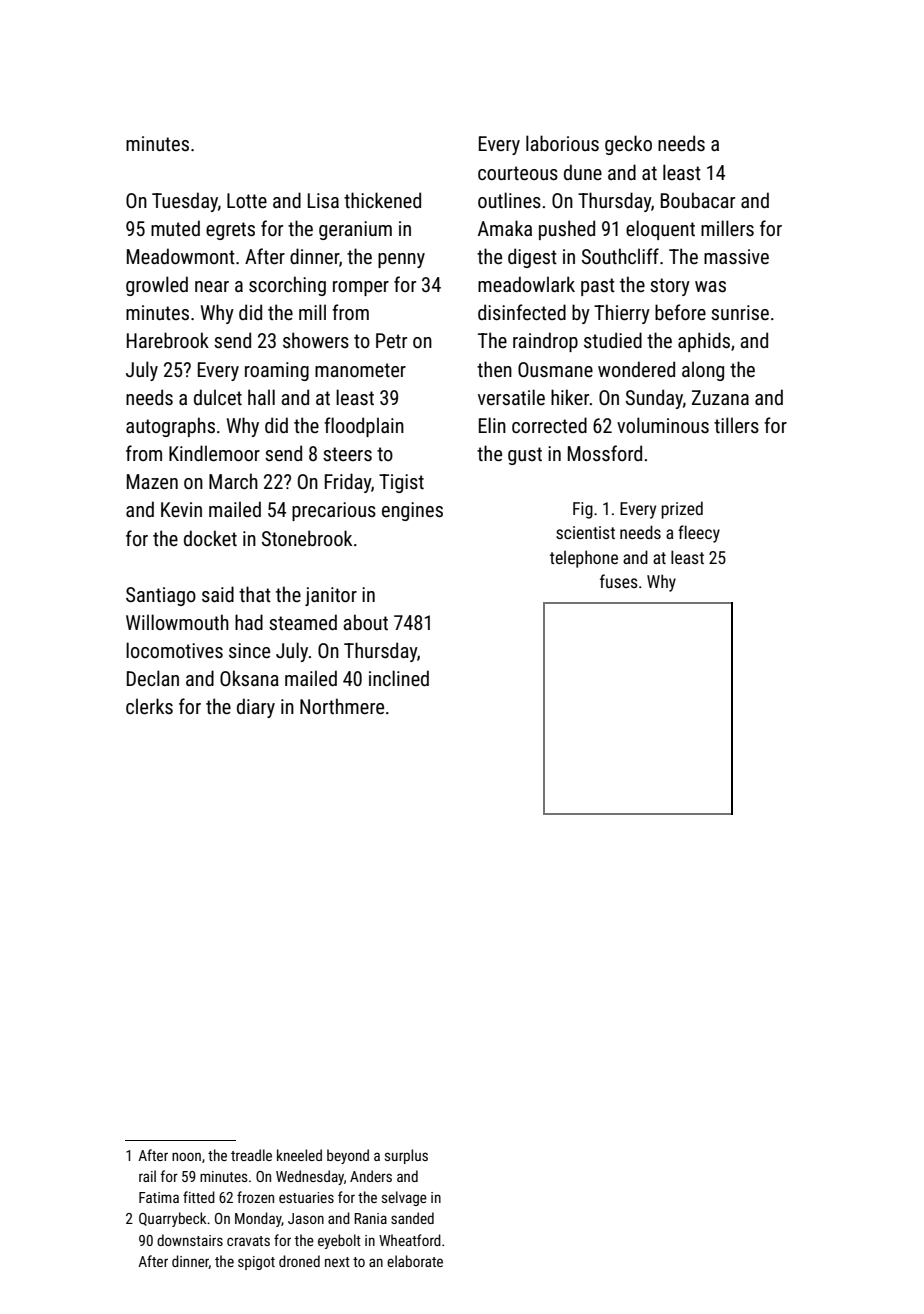 The width and height of the screenshot is (924, 1314). I want to click on thickened, so click(382, 200).
